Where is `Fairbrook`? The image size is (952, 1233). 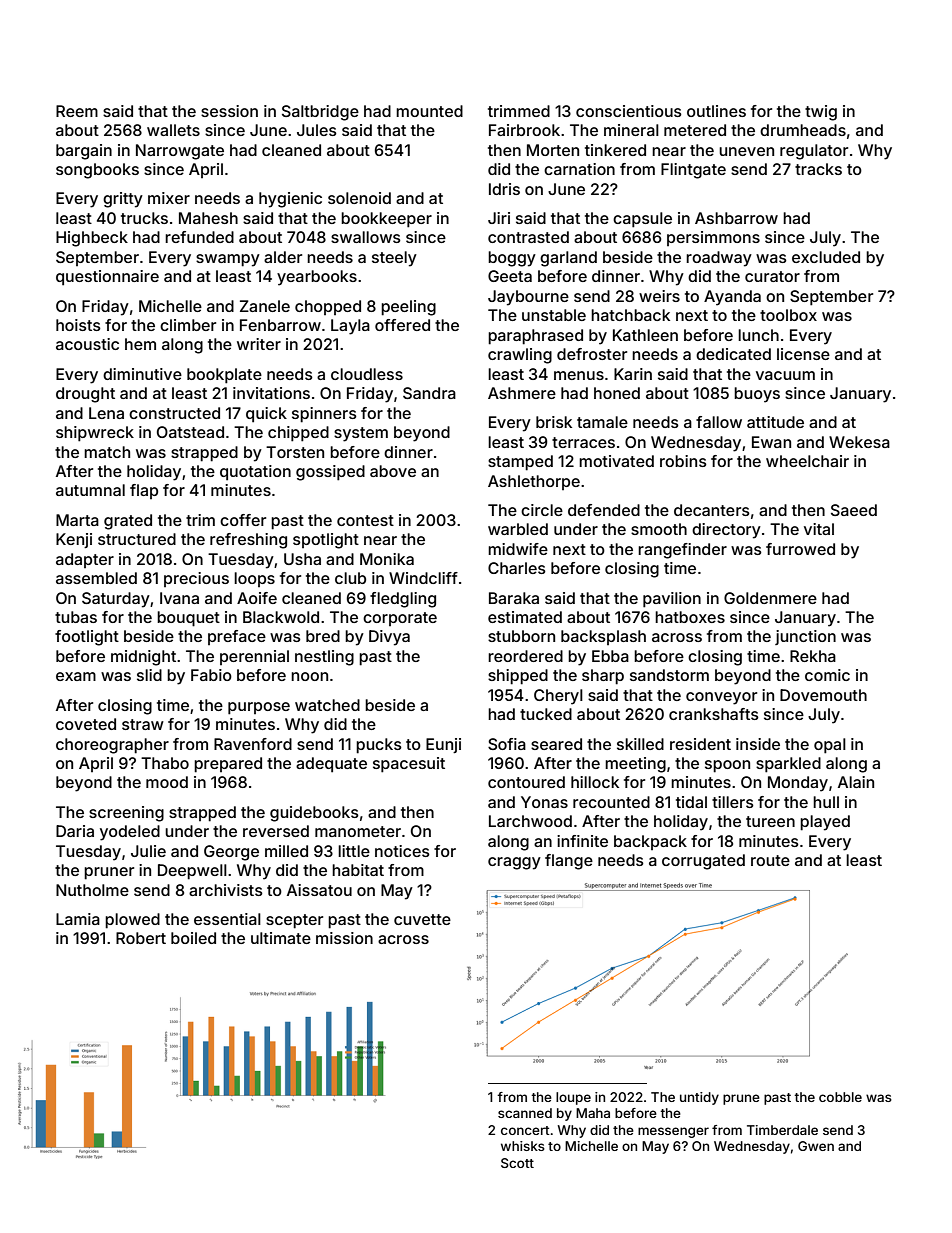
Fairbrook is located at coordinates (524, 130).
